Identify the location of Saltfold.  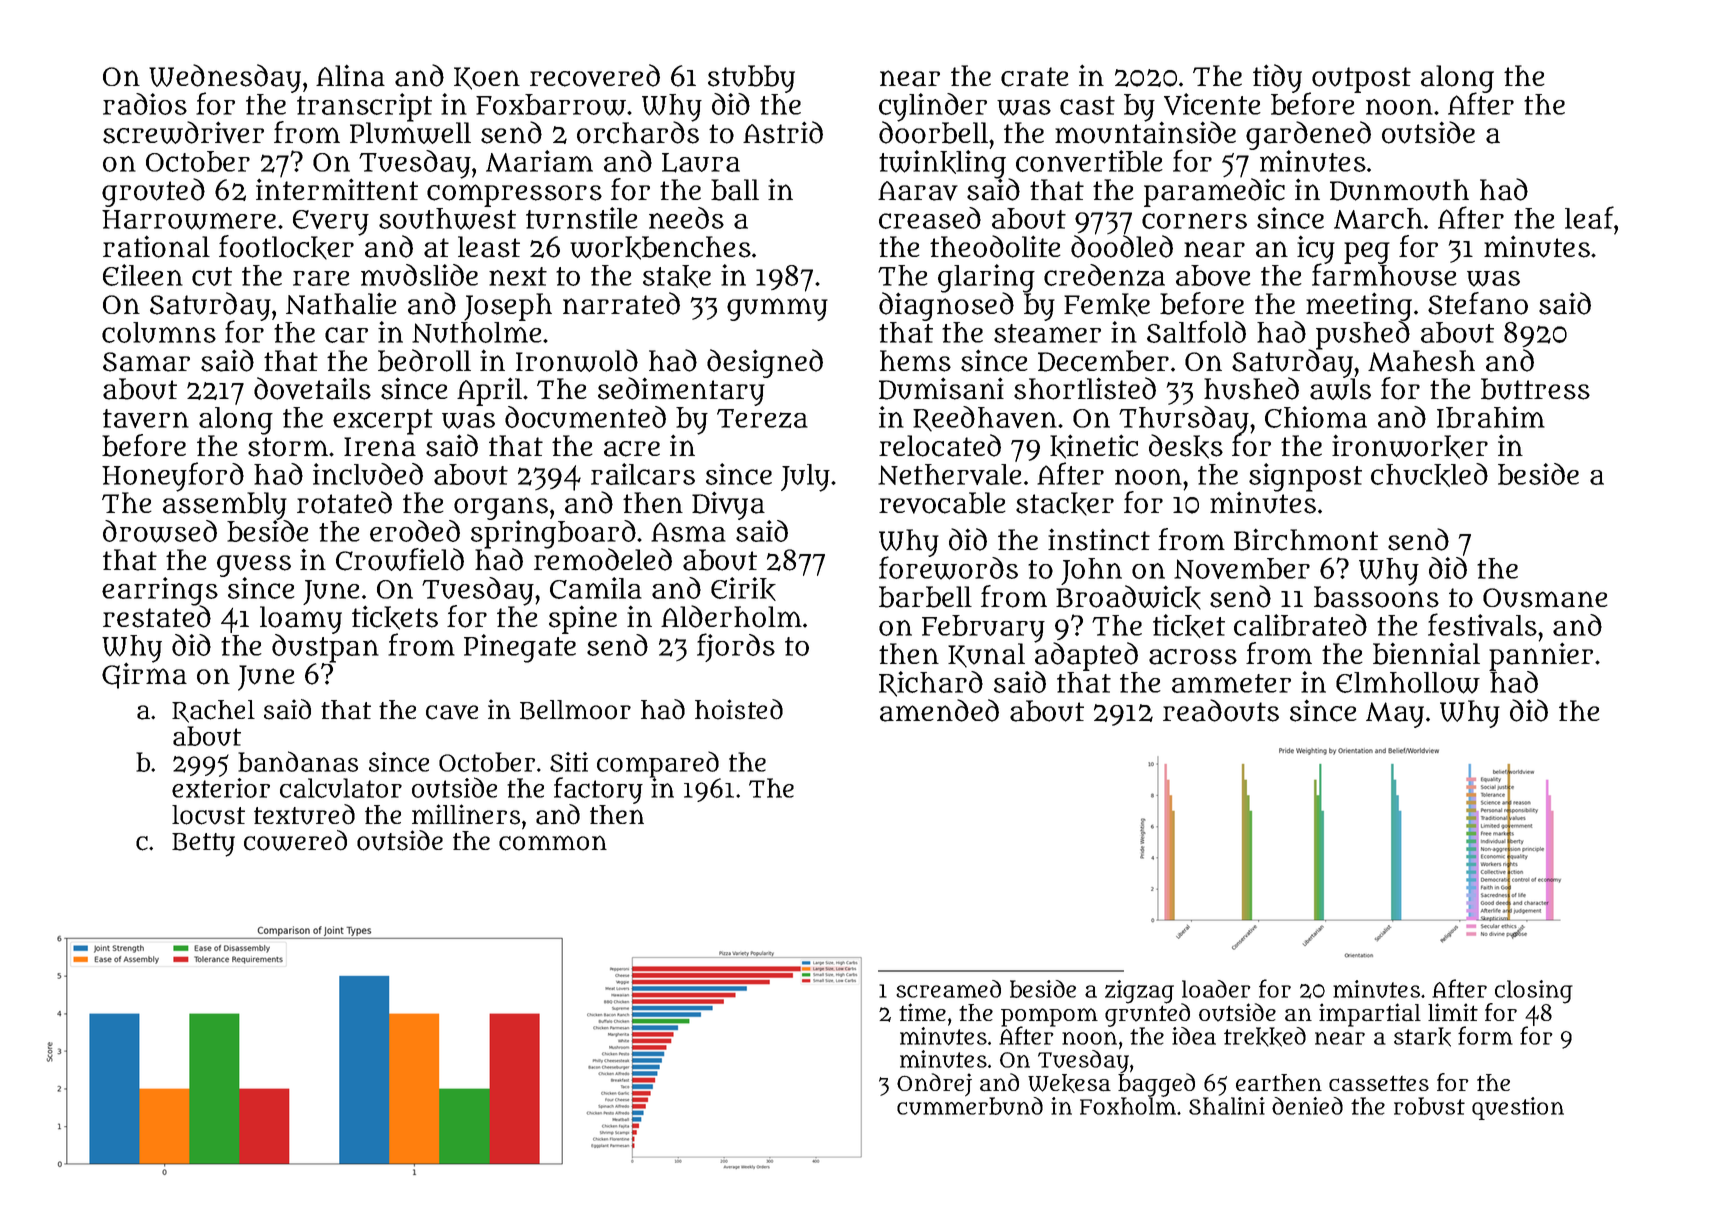
(1196, 331).
